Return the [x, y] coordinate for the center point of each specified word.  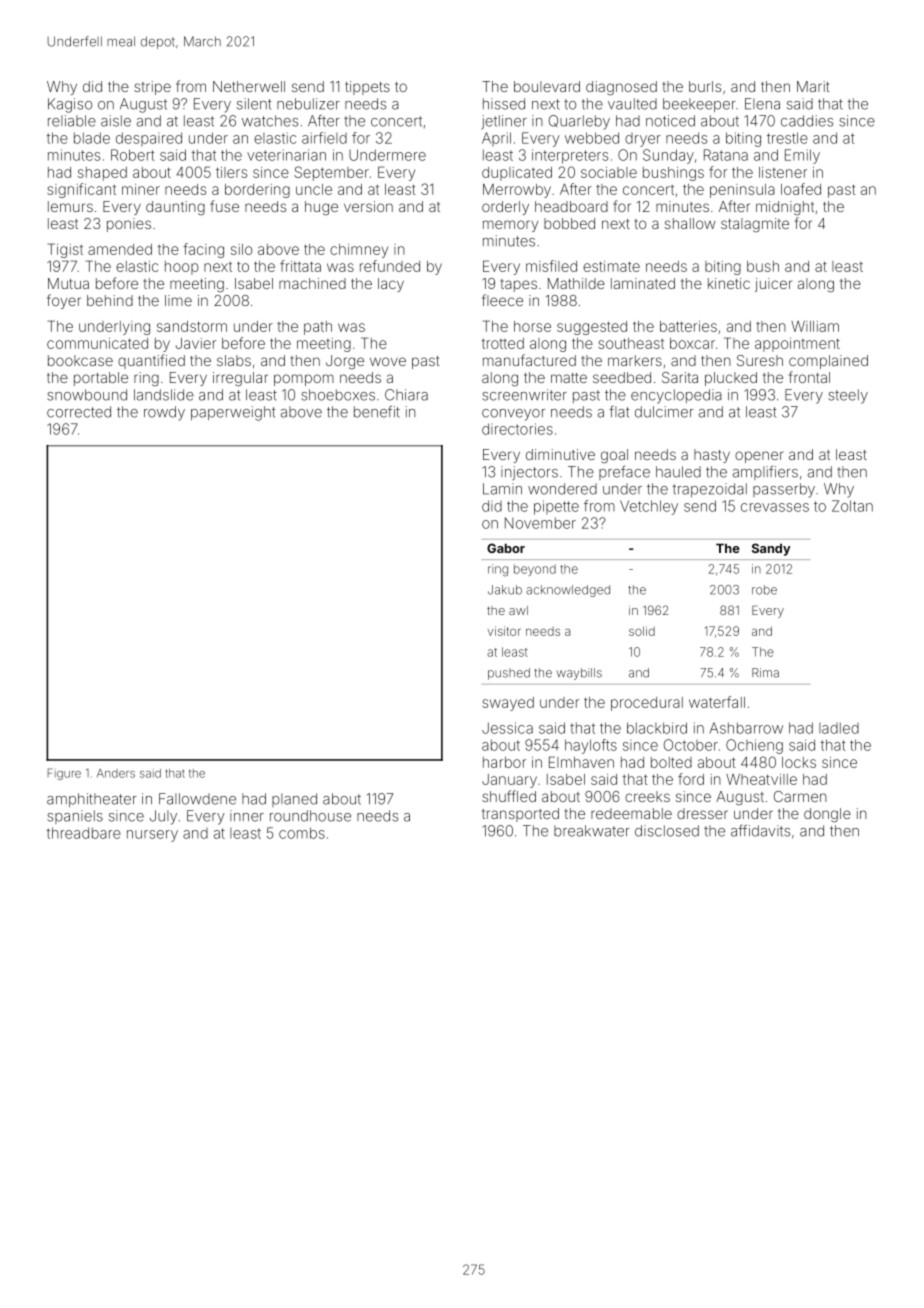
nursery [152, 836]
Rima [765, 673]
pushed [509, 674]
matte [569, 378]
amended [120, 249]
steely [848, 396]
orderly [505, 208]
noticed [670, 121]
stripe [152, 88]
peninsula [742, 191]
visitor [504, 631]
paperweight [233, 413]
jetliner [504, 122]
